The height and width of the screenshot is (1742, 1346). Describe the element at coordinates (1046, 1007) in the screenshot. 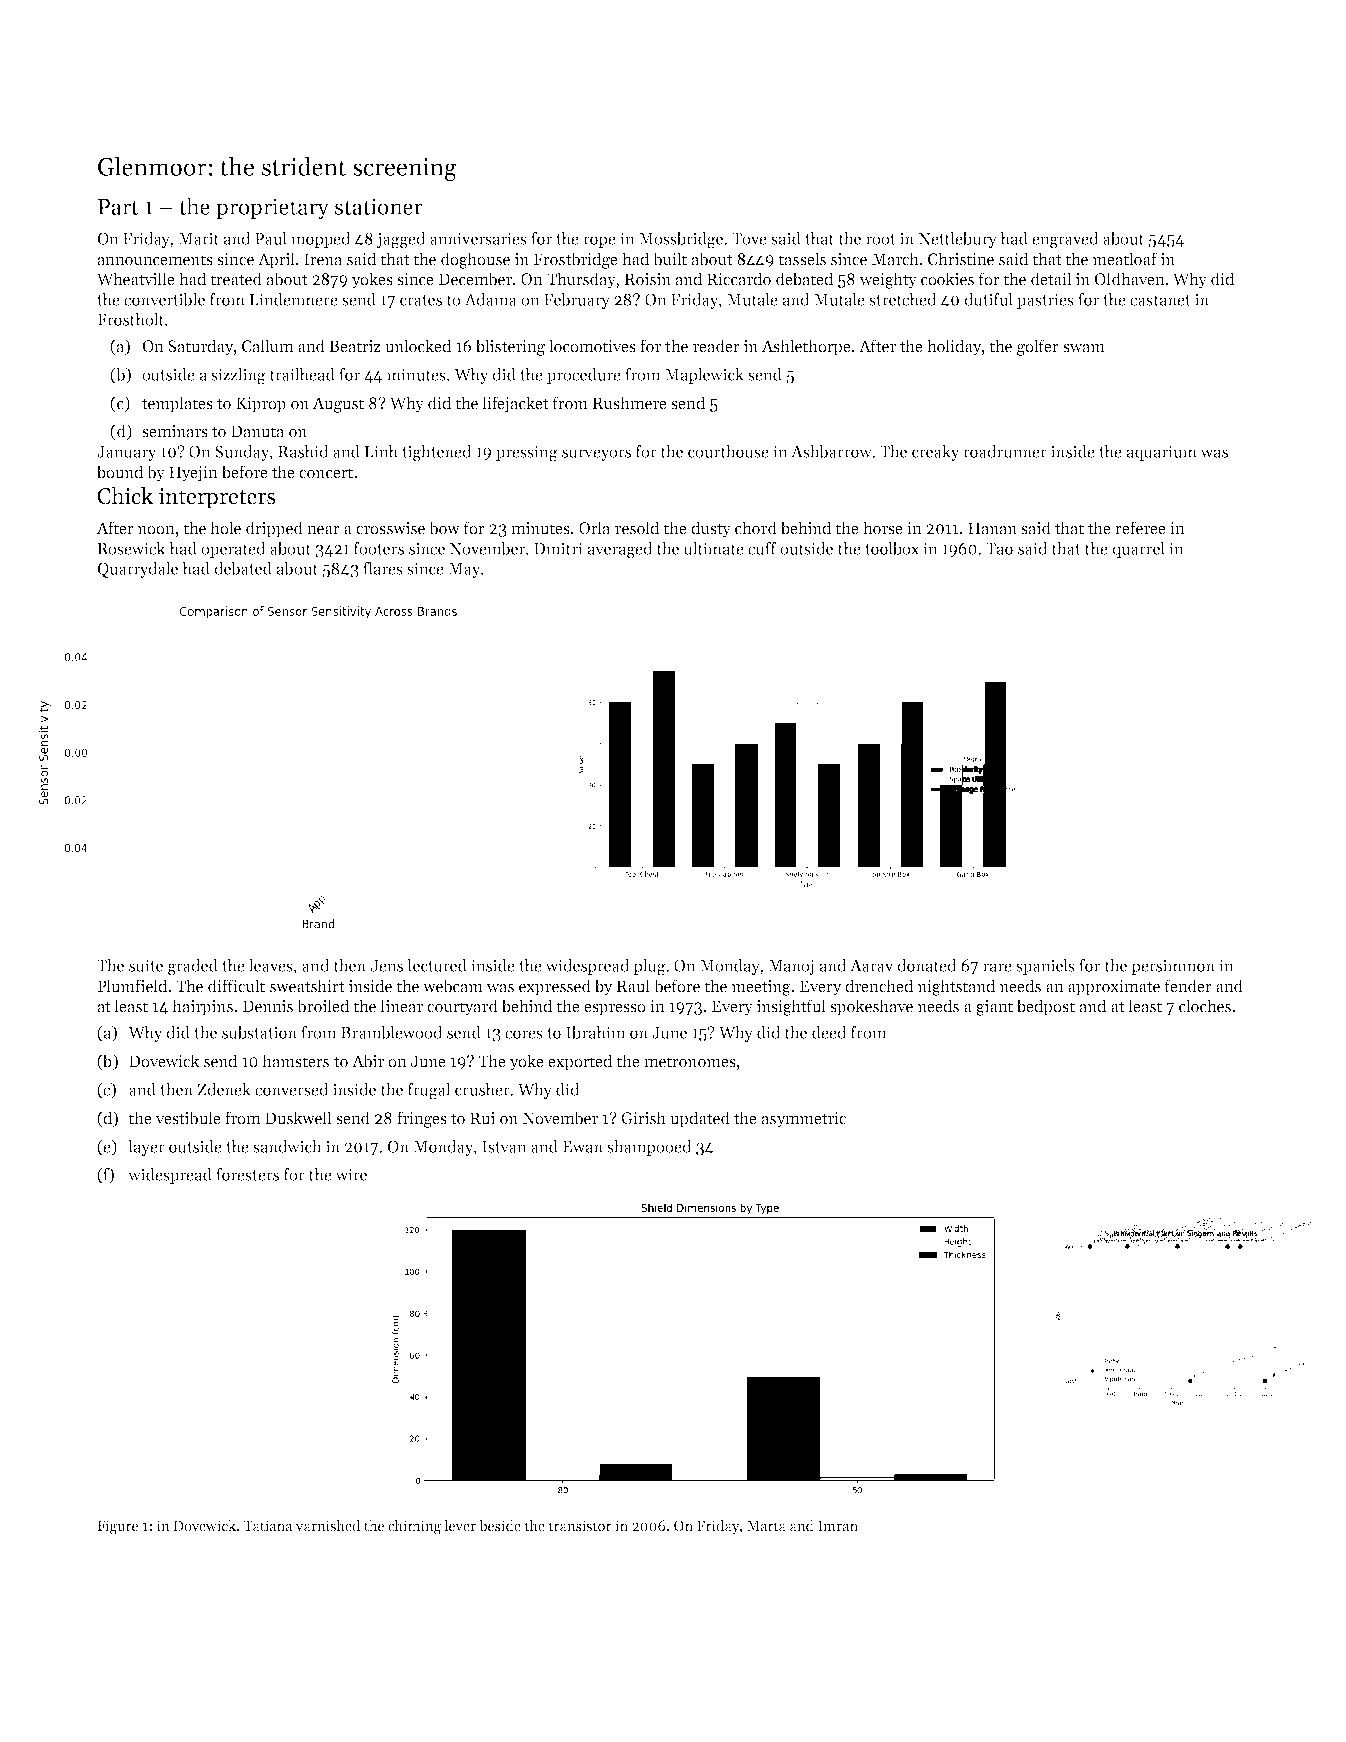

I see `bedpost` at that location.
